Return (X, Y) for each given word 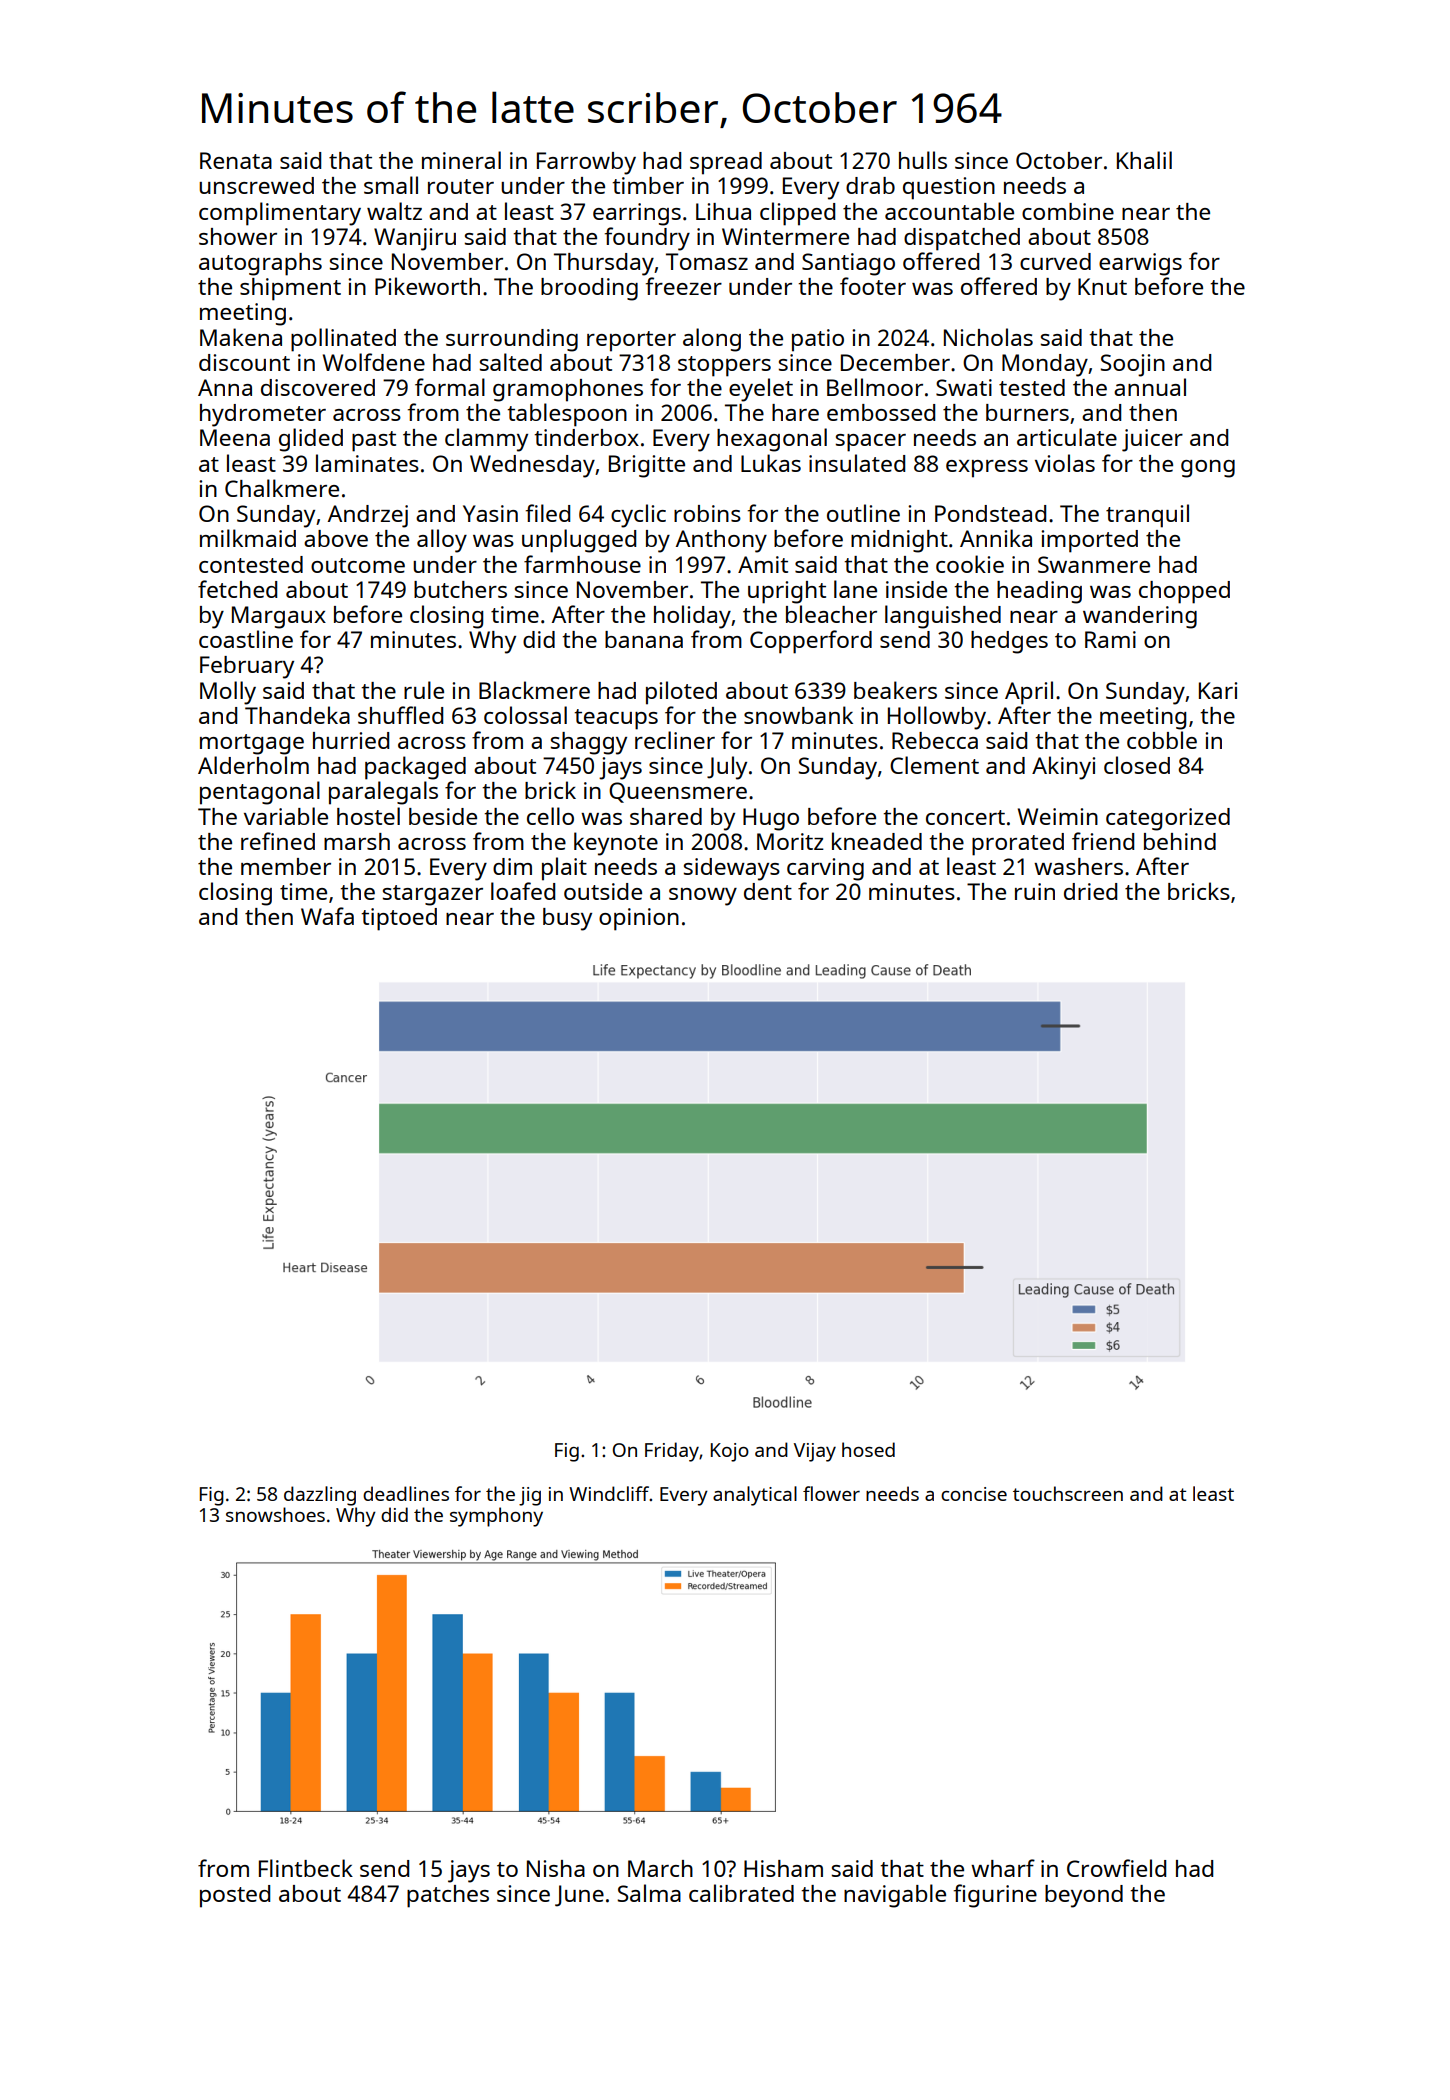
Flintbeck (306, 1868)
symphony (496, 1517)
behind (1180, 841)
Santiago (848, 264)
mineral (461, 160)
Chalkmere (282, 488)
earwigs (1140, 264)
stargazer (433, 895)
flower (831, 1493)
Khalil (1144, 160)
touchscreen (1068, 1493)
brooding (589, 289)
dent (768, 891)
